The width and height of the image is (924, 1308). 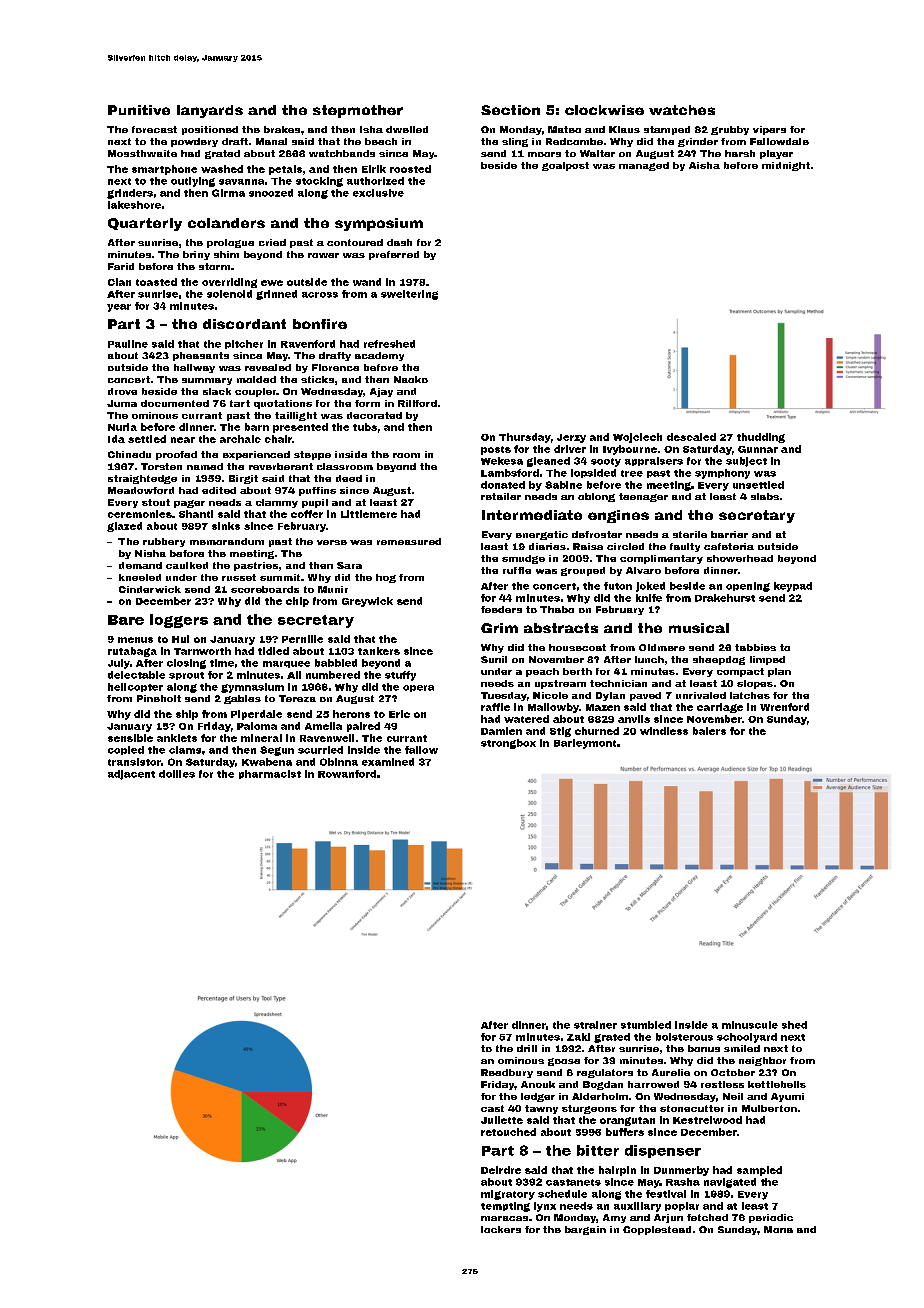 What do you see at coordinates (131, 775) in the image?
I see `adjacent` at bounding box center [131, 775].
